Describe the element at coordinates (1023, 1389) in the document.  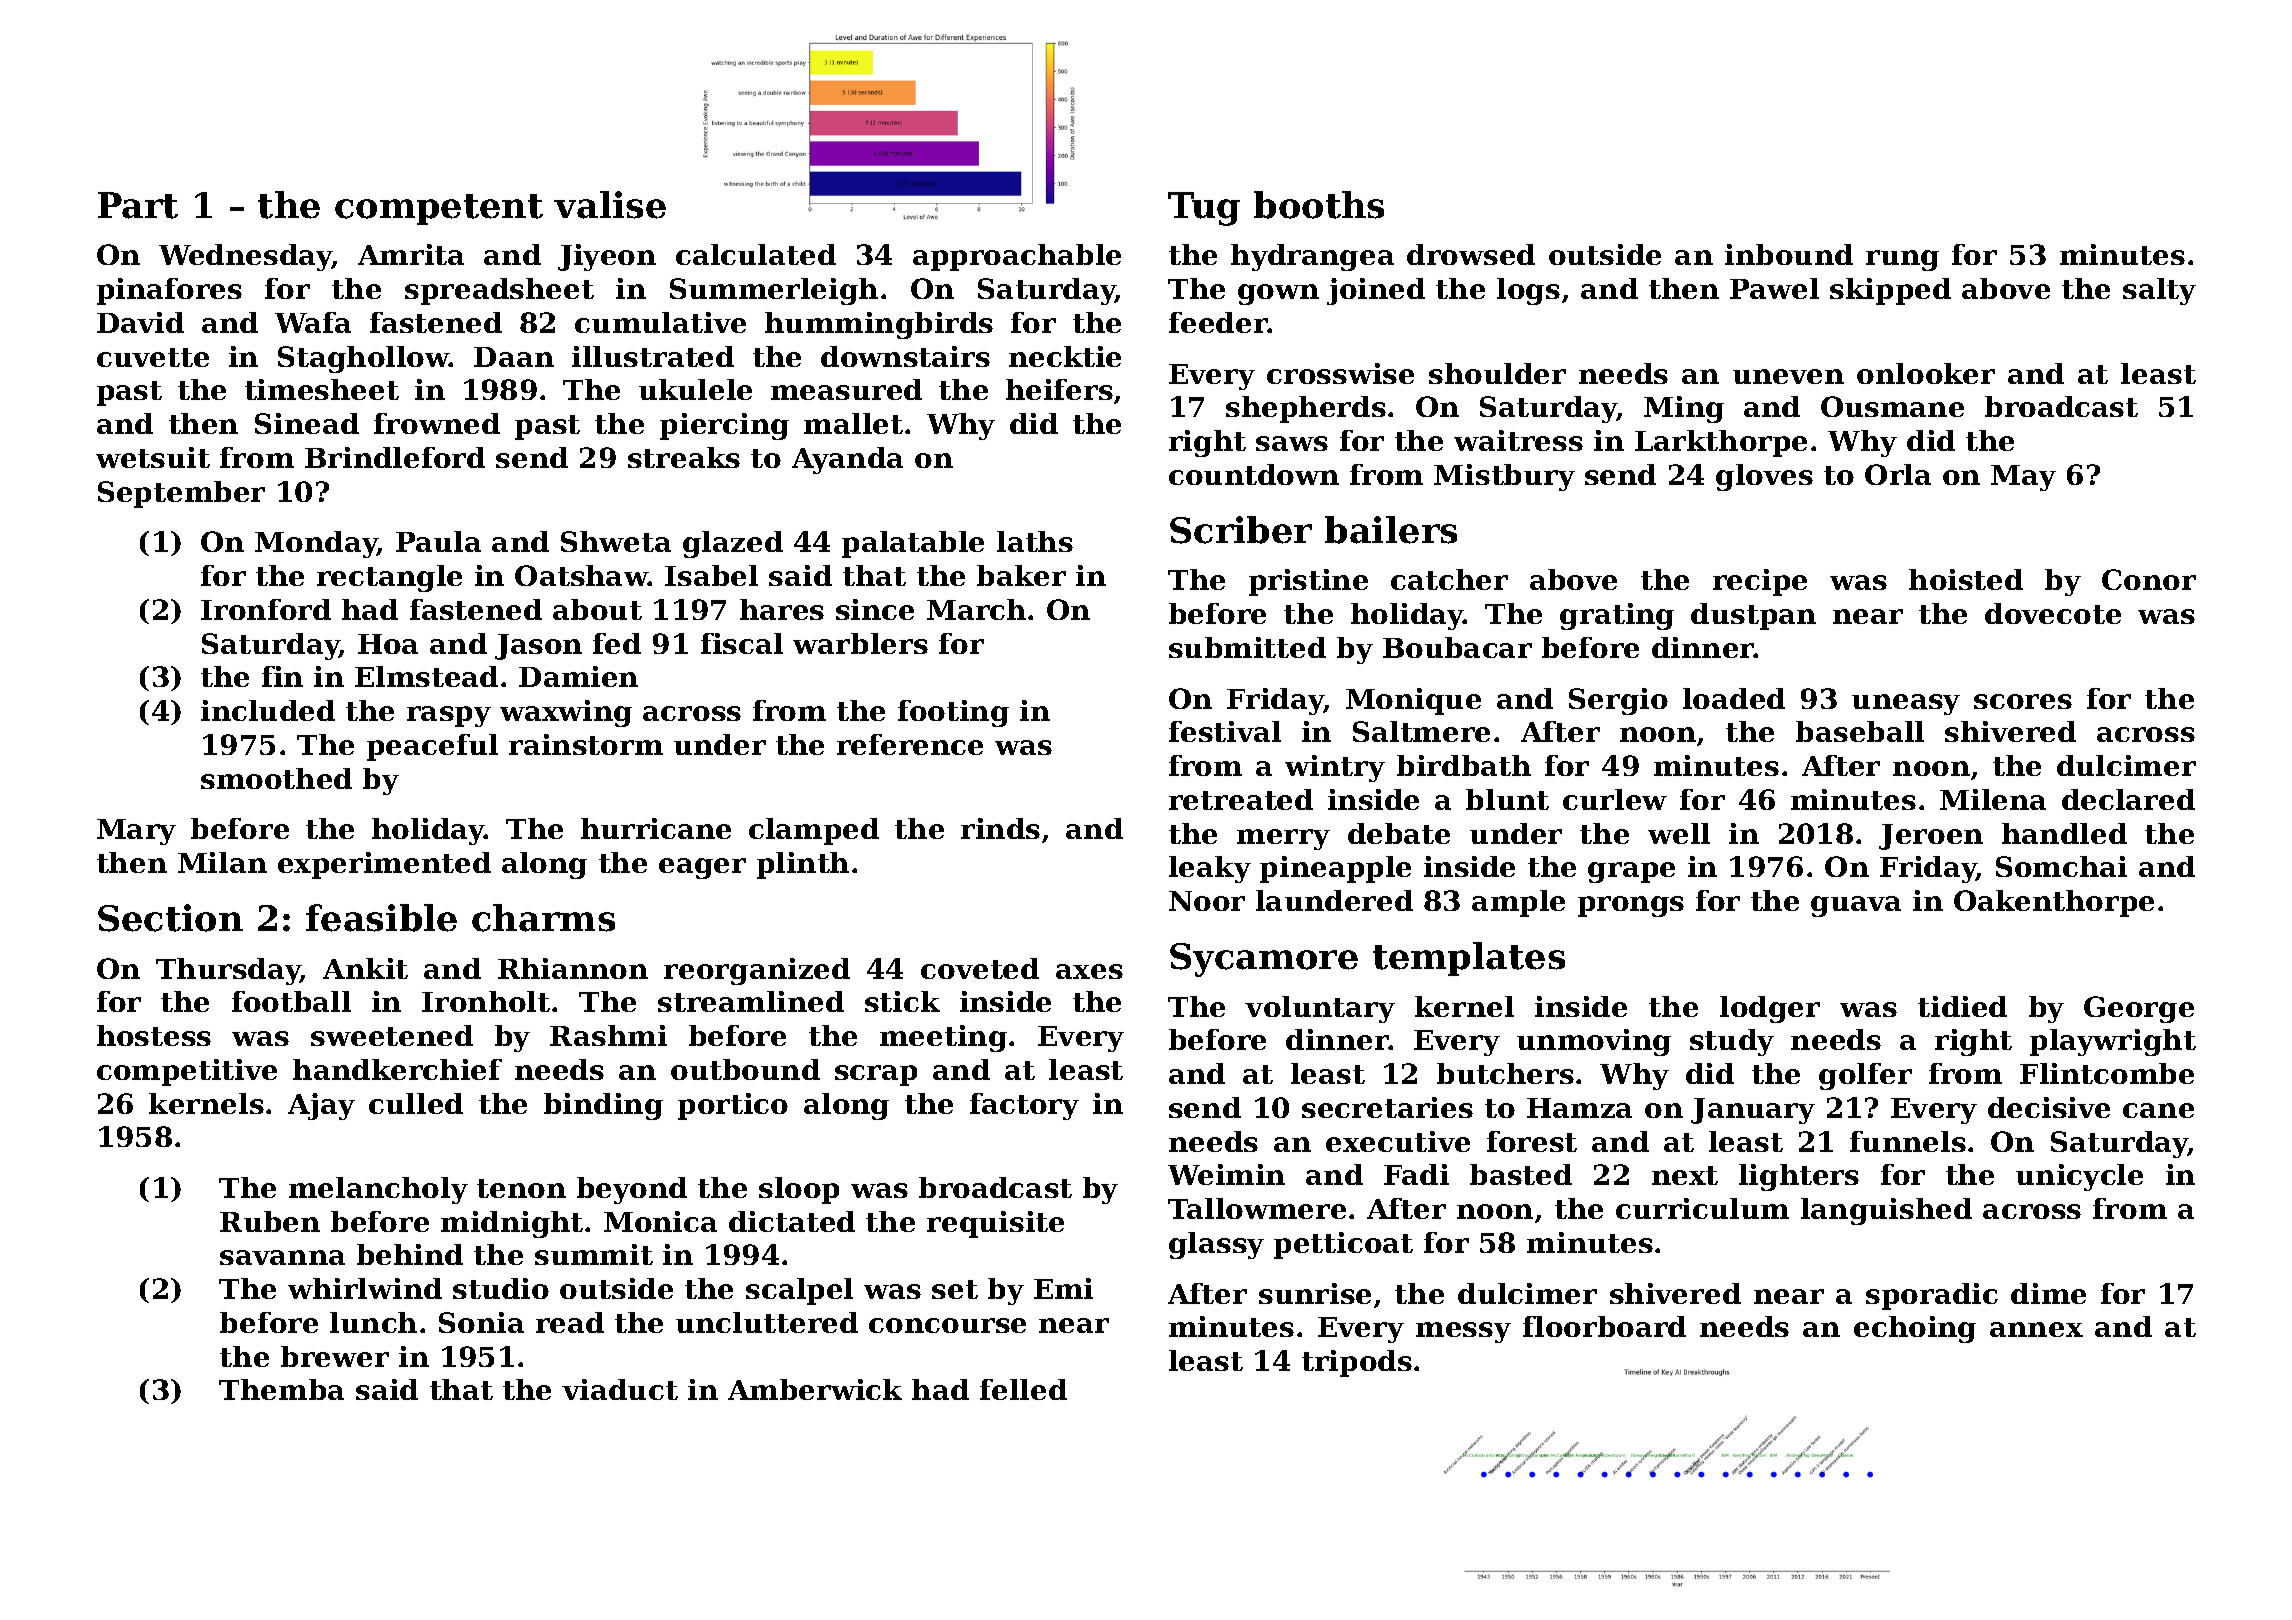
I see `felled` at that location.
